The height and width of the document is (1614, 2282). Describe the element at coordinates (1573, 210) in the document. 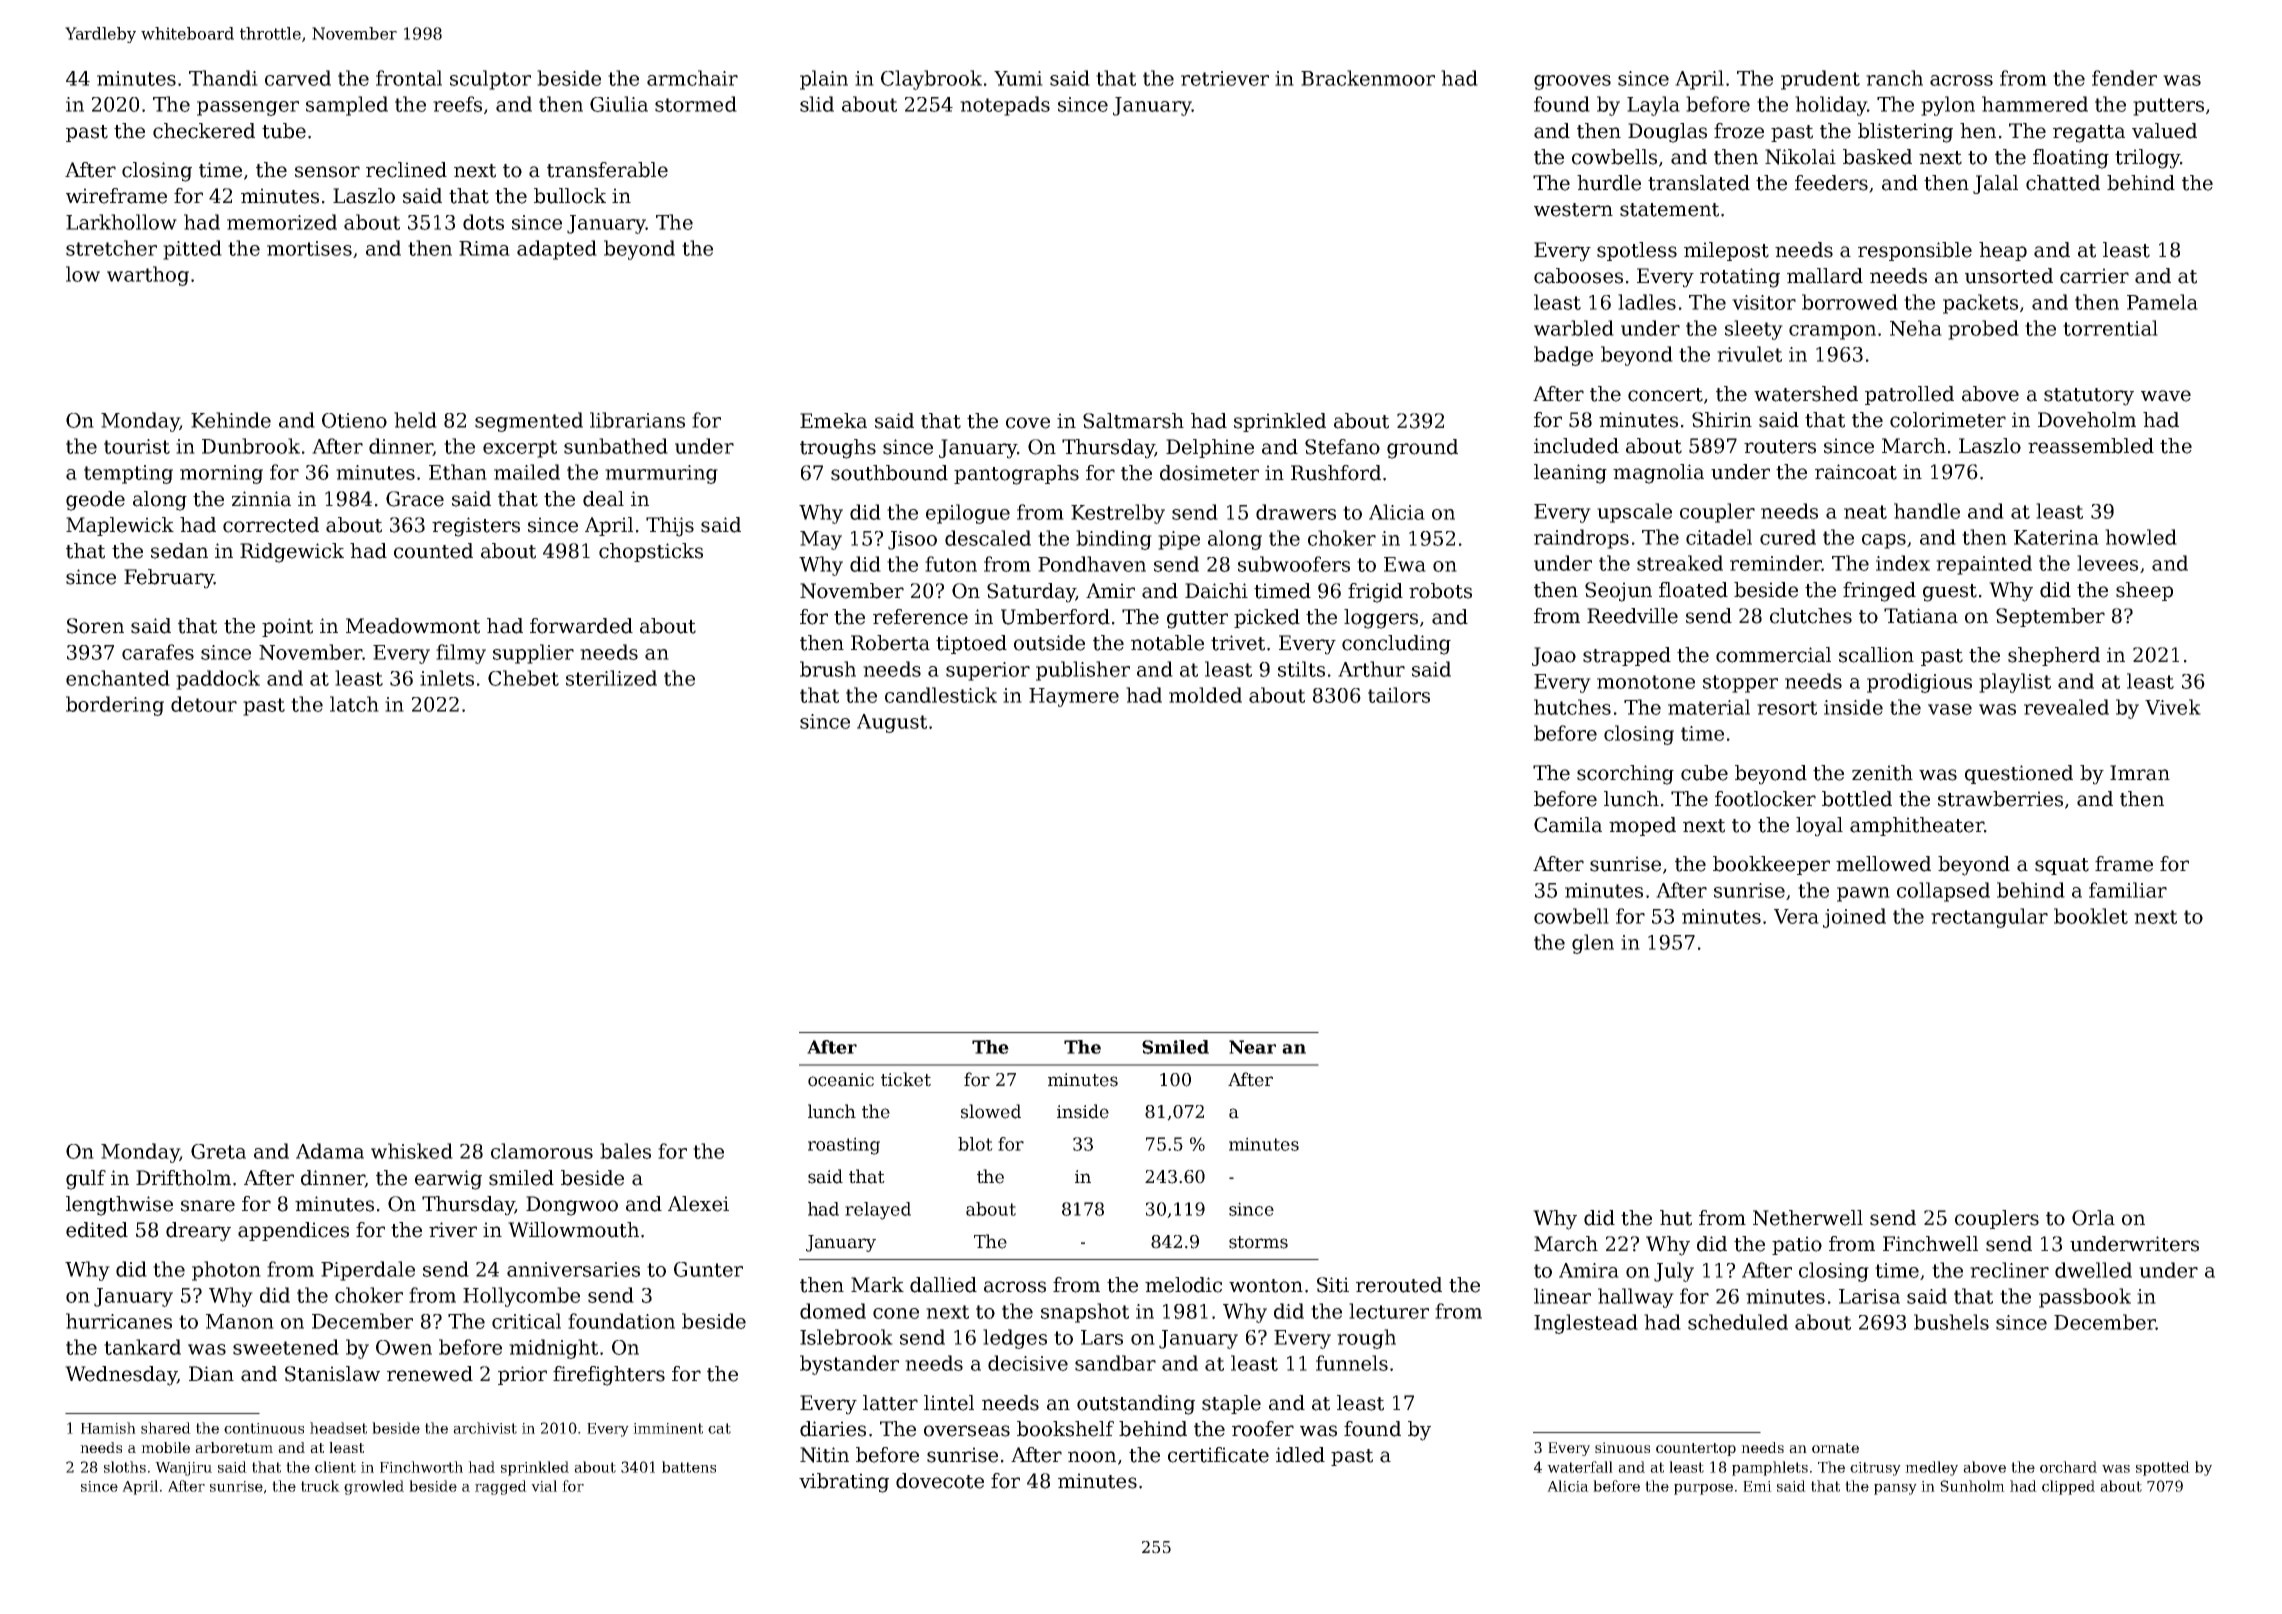

I see `western` at that location.
